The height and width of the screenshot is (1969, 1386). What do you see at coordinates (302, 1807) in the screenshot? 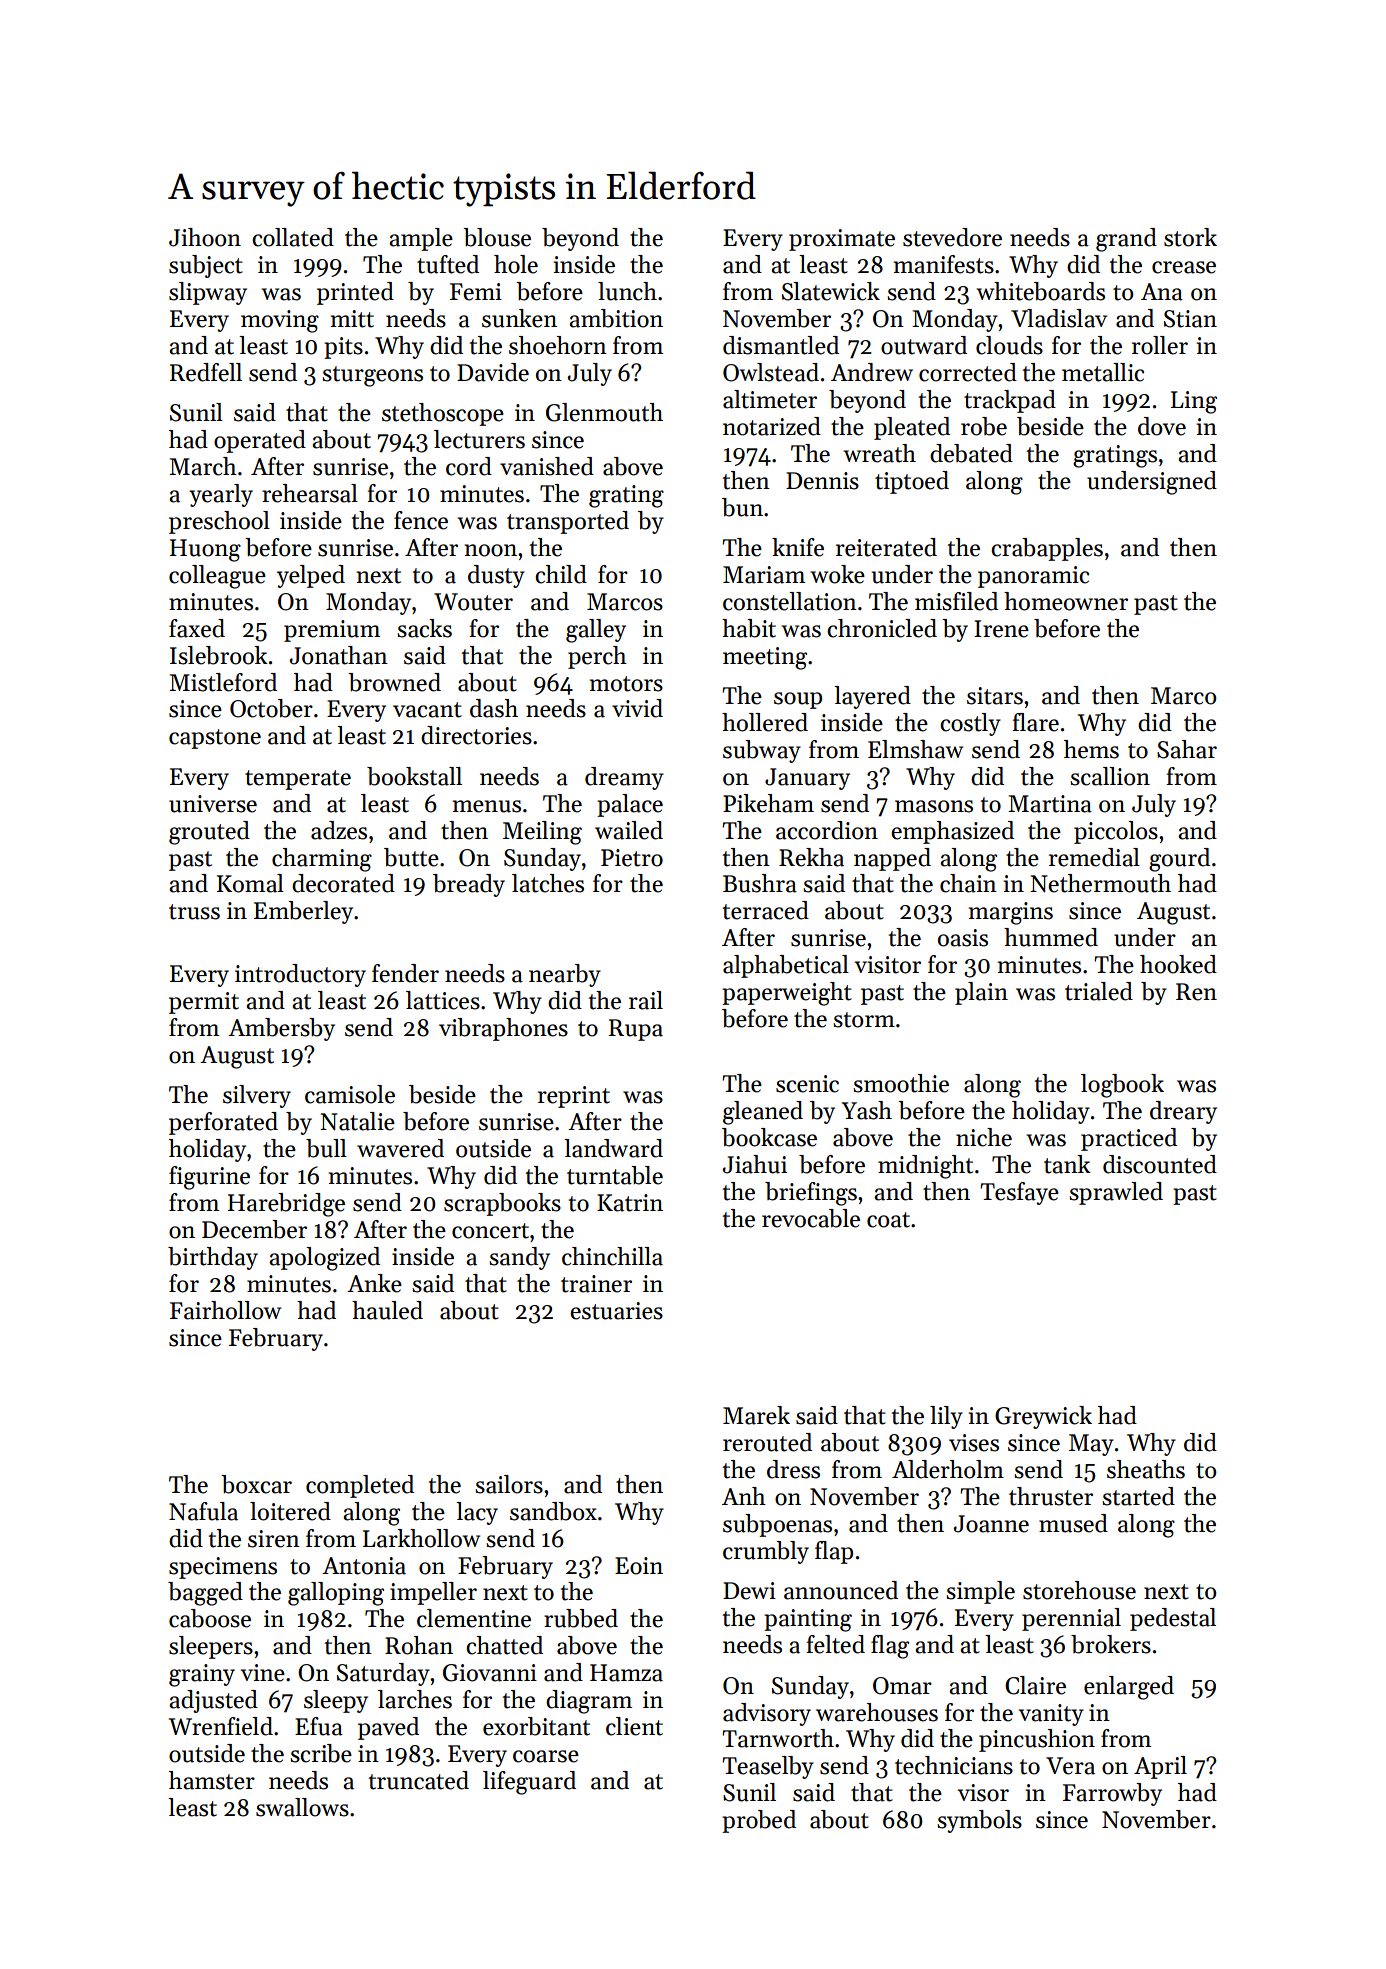
I see `swallows` at bounding box center [302, 1807].
